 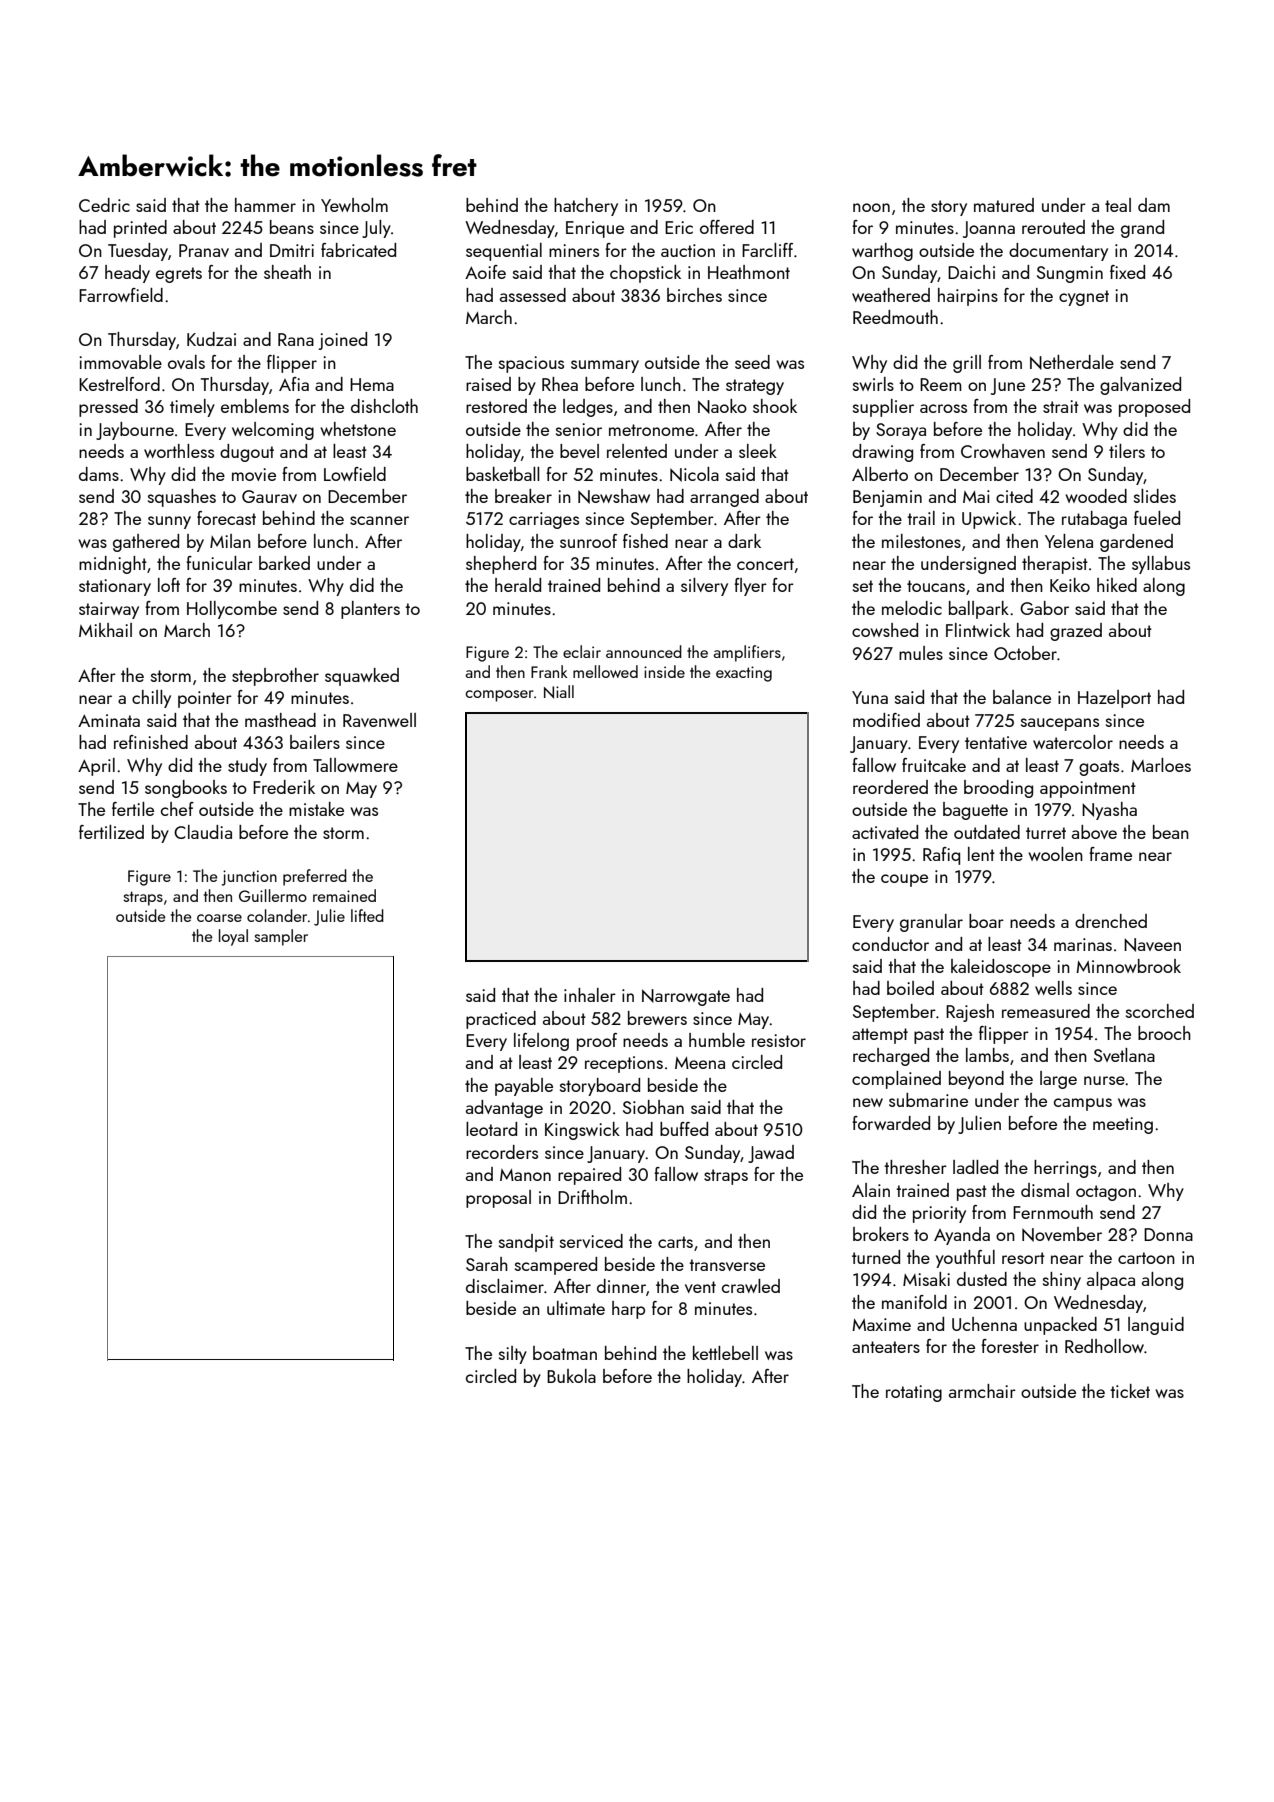 What do you see at coordinates (873, 384) in the document?
I see `swirls` at bounding box center [873, 384].
